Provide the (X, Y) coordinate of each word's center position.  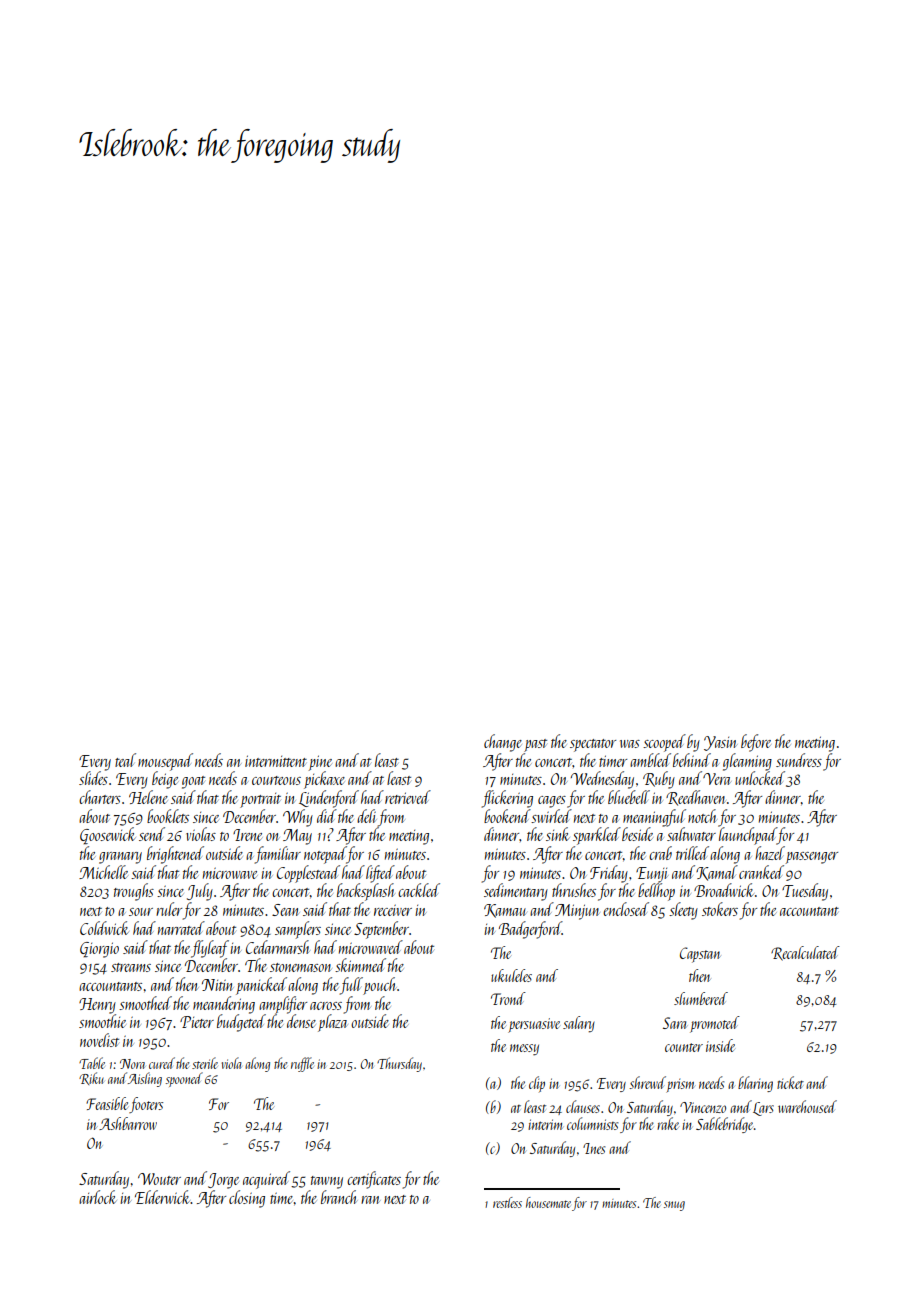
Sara (674, 1023)
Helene (148, 797)
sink (558, 834)
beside (637, 834)
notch (702, 816)
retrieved (408, 797)
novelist (99, 1040)
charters (100, 797)
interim (545, 1124)
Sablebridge (724, 1125)
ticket (790, 1082)
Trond (508, 998)
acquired (266, 1180)
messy (524, 1050)
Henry (97, 1006)
